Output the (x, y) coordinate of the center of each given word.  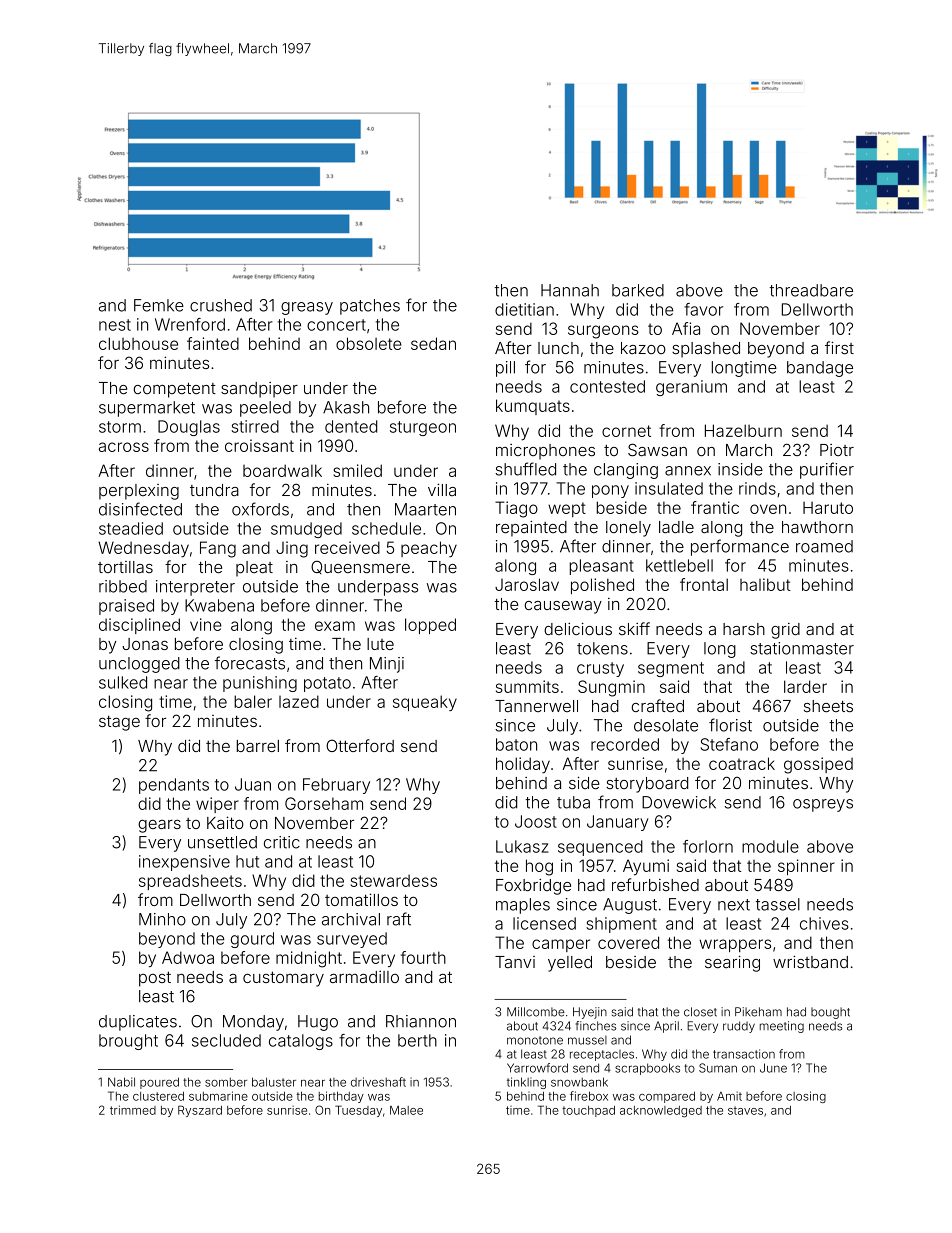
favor (703, 309)
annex (688, 471)
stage (119, 723)
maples (523, 906)
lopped (430, 626)
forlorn (708, 846)
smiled (357, 470)
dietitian (524, 309)
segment (671, 669)
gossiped (818, 765)
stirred (255, 426)
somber (226, 1082)
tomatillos (361, 899)
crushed (221, 305)
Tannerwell (536, 706)
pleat (254, 569)
